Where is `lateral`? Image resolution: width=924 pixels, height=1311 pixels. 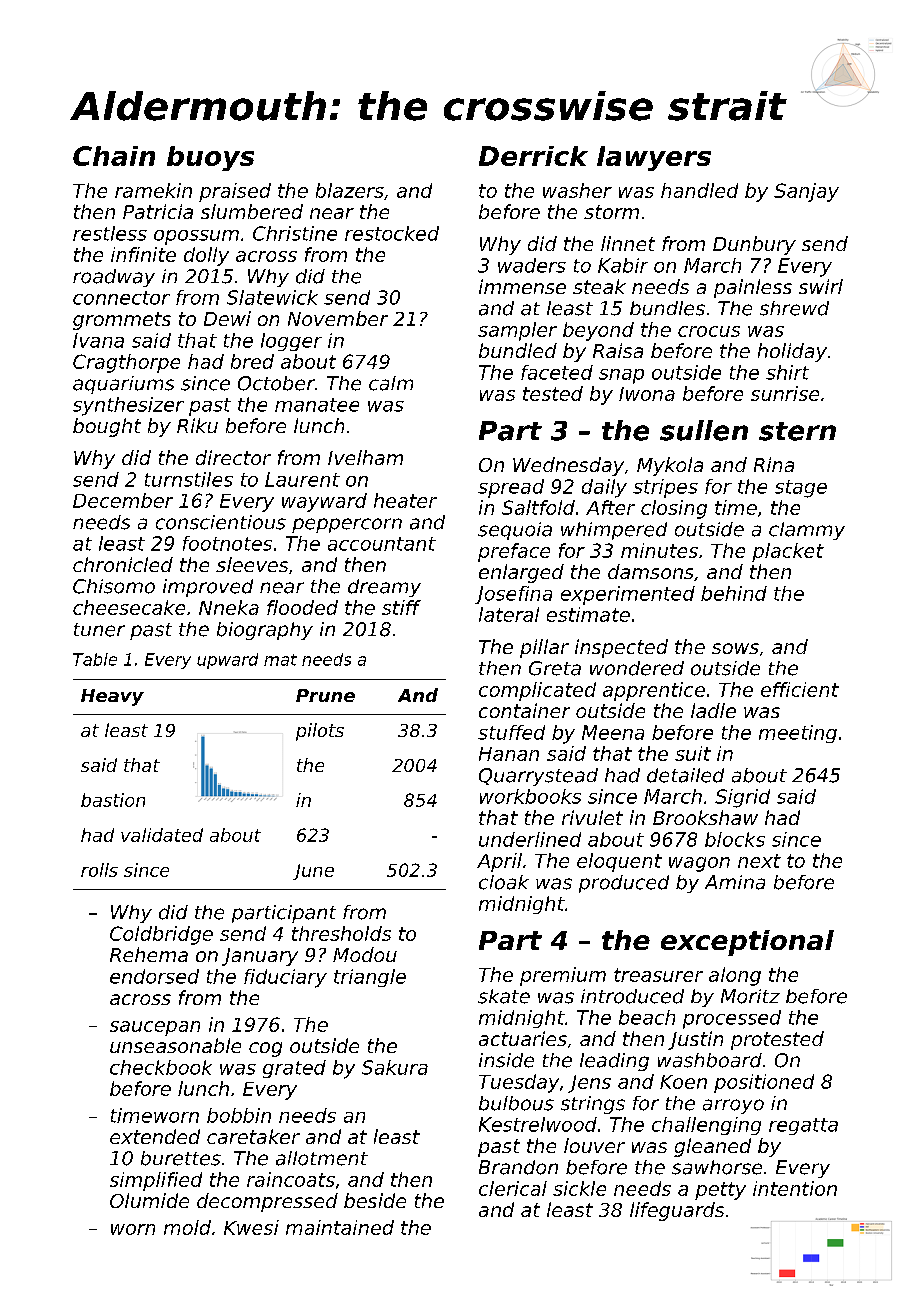 lateral is located at coordinates (509, 614).
